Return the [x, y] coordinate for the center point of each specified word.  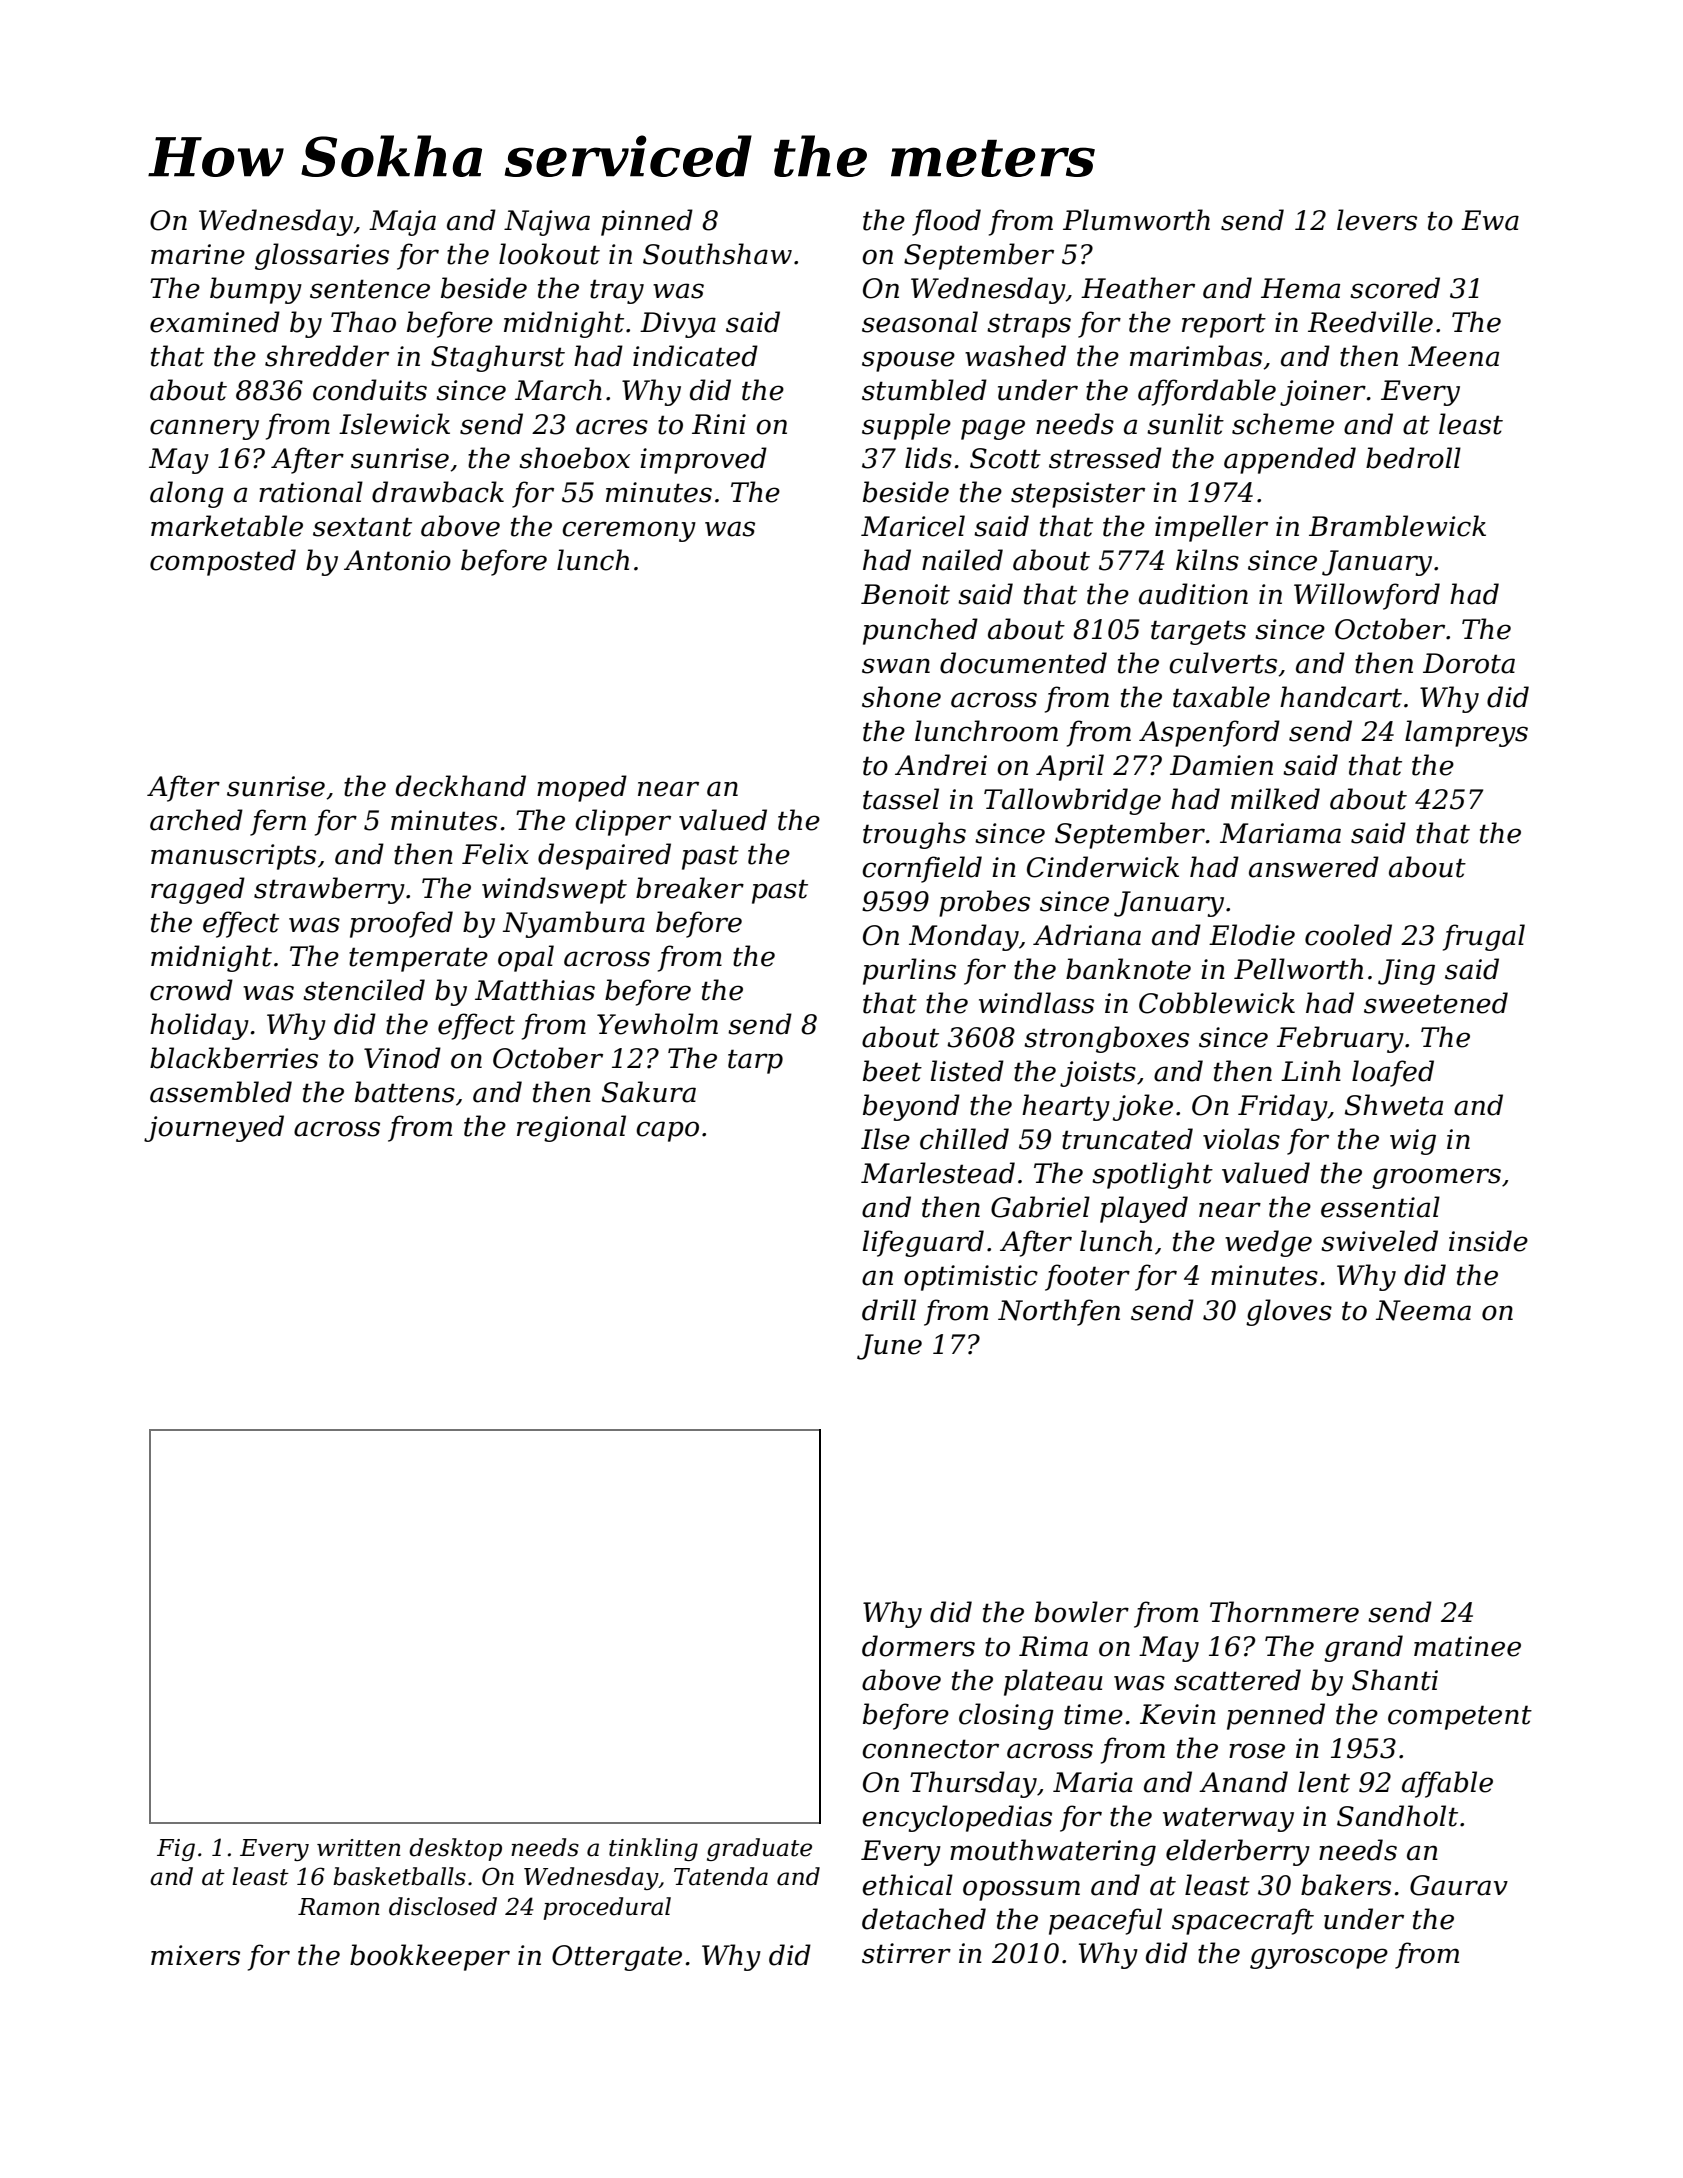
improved [703, 460]
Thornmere [1284, 1612]
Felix [495, 854]
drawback [438, 492]
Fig [176, 1850]
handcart [1341, 697]
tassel [901, 799]
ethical [907, 1885]
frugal [1484, 937]
